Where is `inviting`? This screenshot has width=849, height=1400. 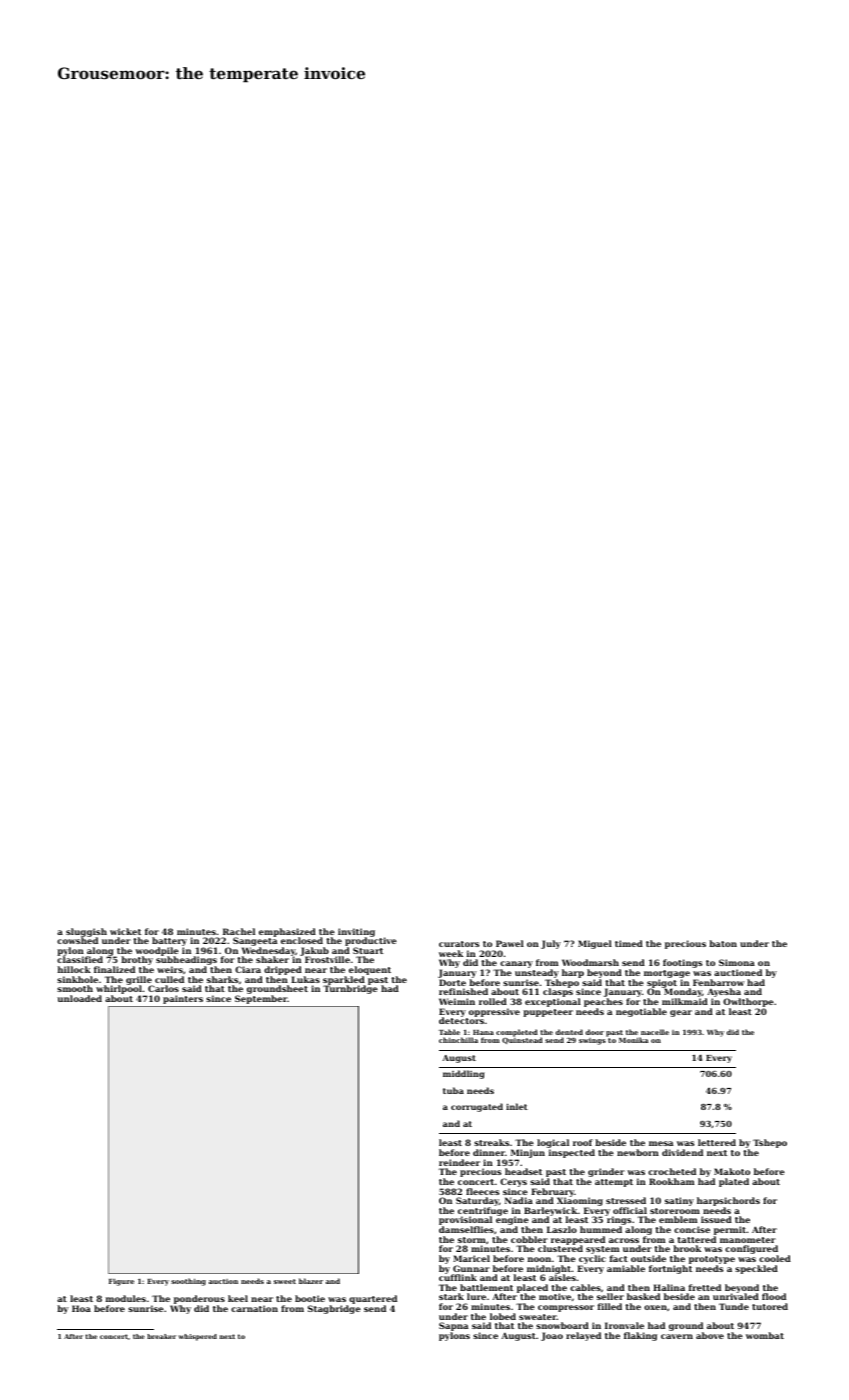
inviting is located at coordinates (356, 933).
